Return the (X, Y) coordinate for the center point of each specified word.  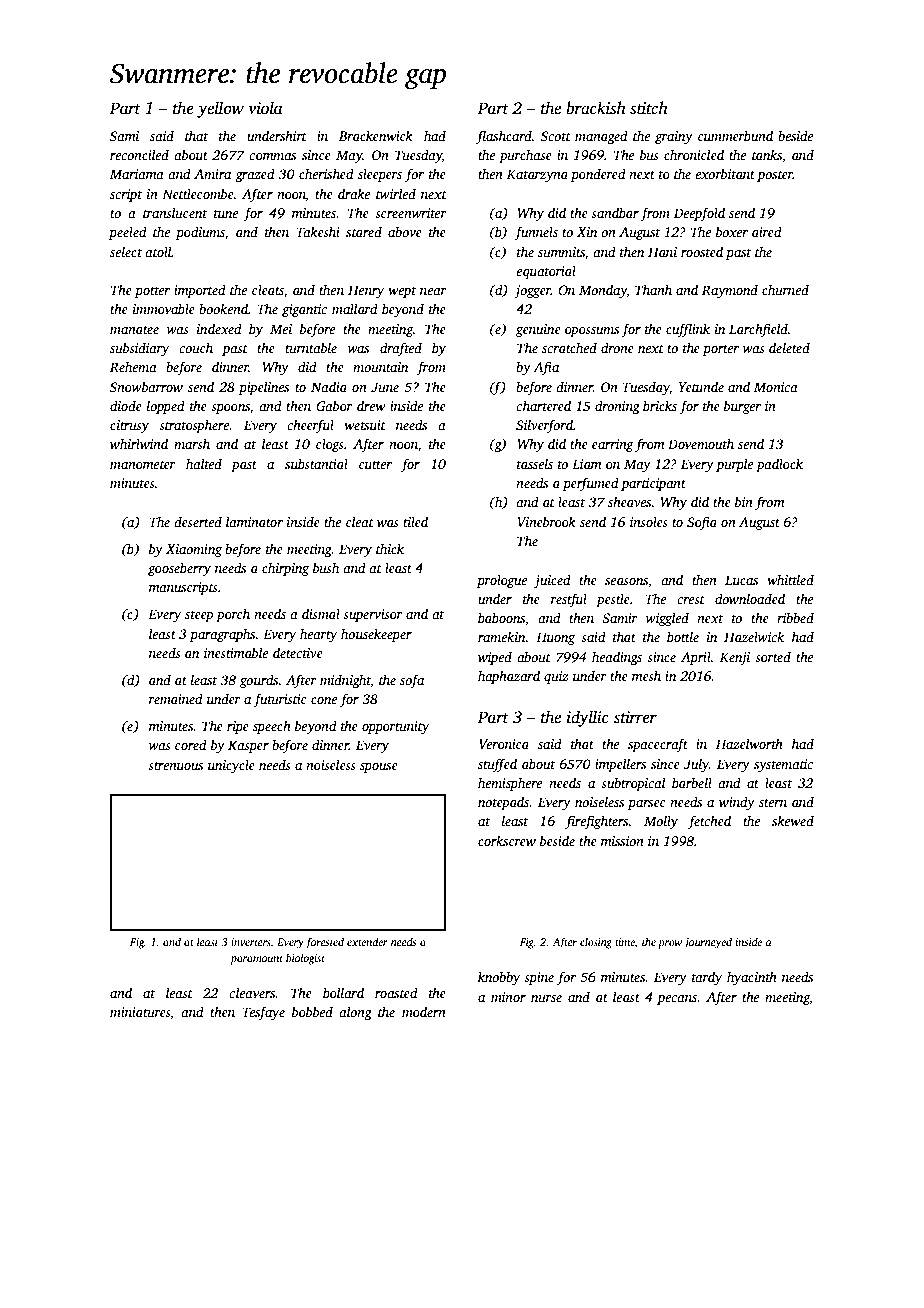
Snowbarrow (146, 386)
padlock (779, 465)
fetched (709, 822)
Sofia (702, 523)
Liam (587, 464)
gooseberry (179, 569)
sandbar (615, 212)
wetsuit (365, 425)
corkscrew (507, 840)
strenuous (175, 766)
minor (508, 997)
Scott (556, 136)
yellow (220, 109)
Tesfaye (263, 1013)
